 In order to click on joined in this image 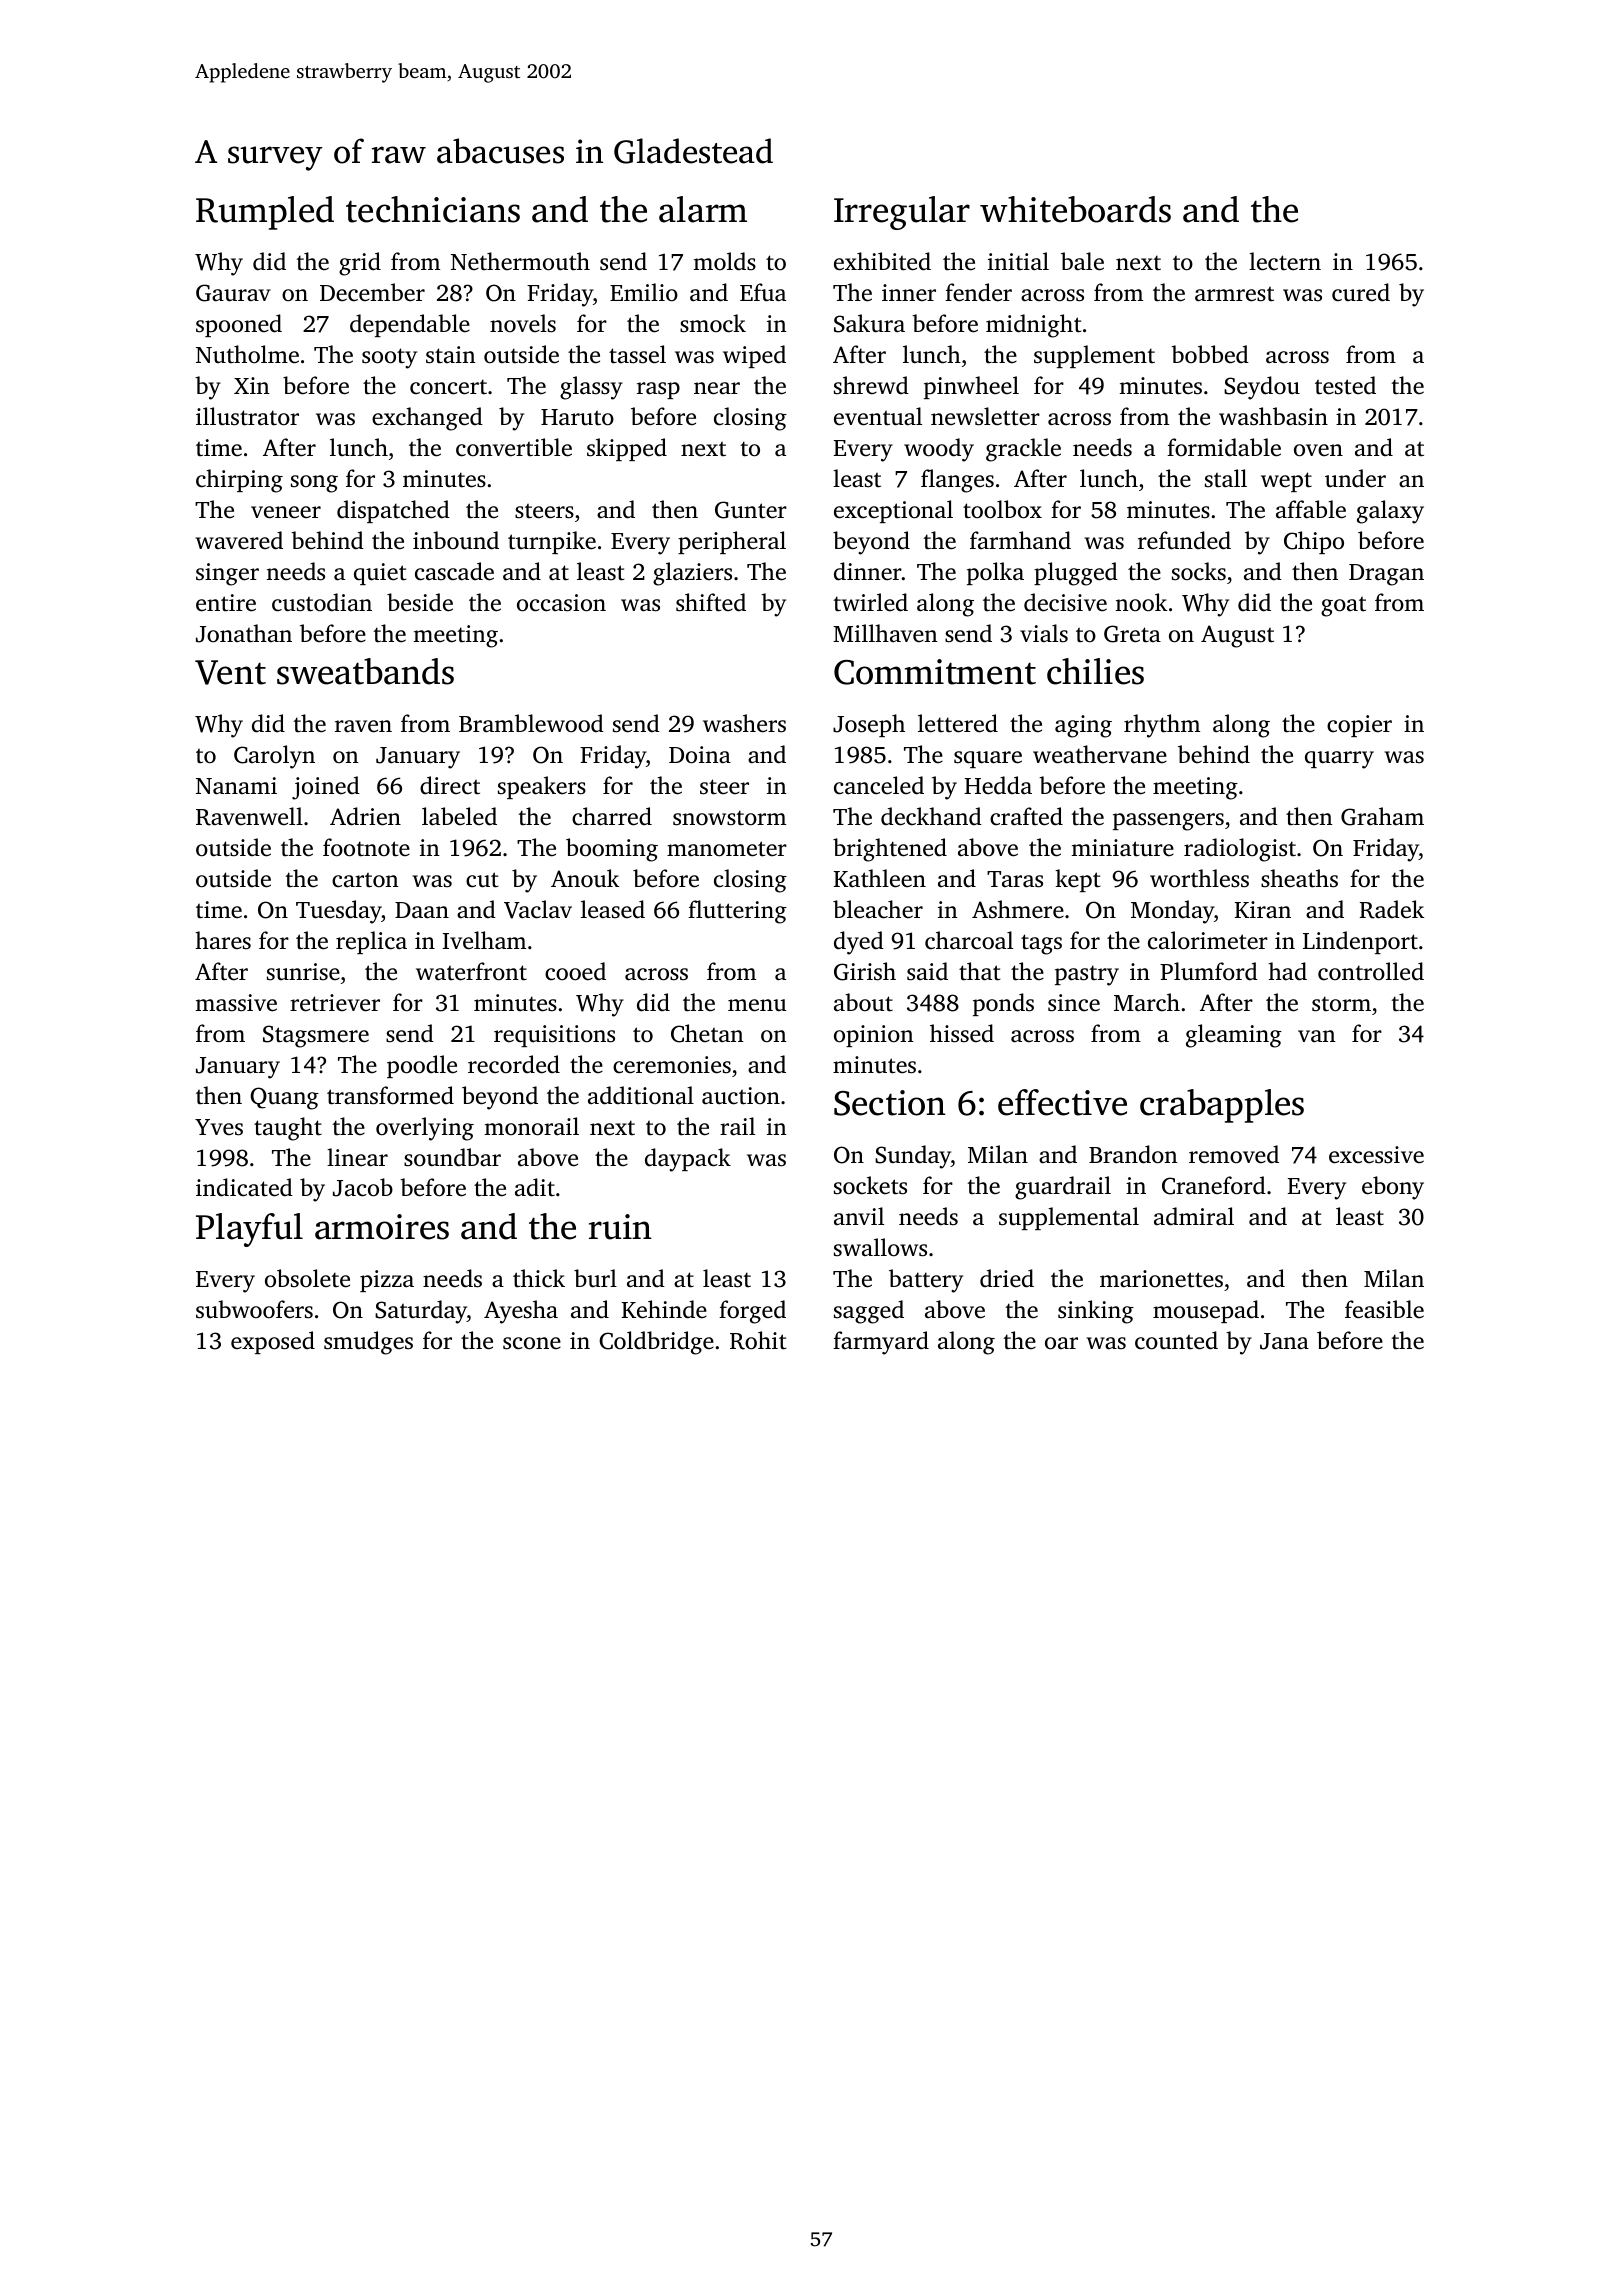, I will do `click(326, 788)`.
